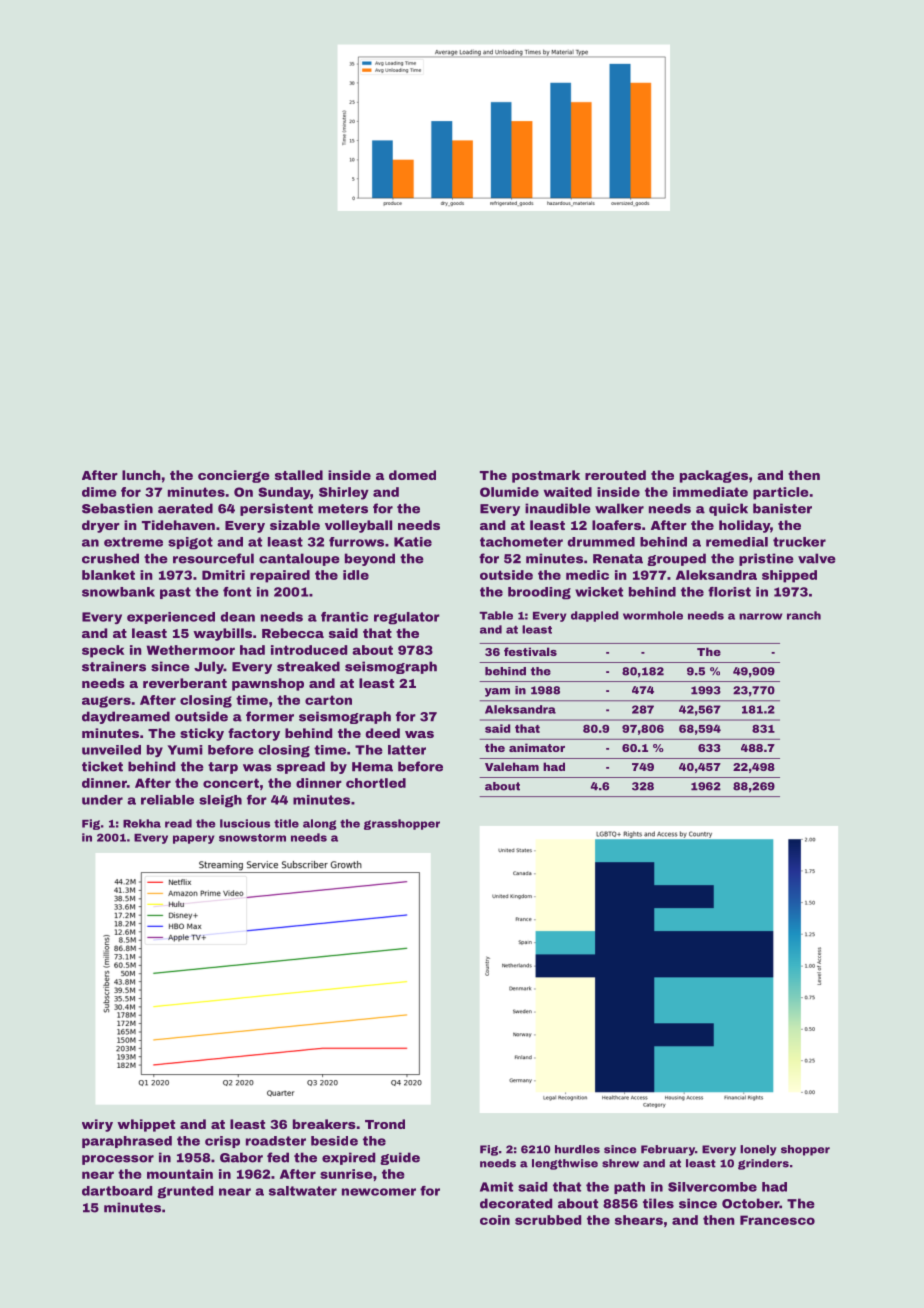 This document has width=924, height=1308. I want to click on Renata, so click(618, 559).
